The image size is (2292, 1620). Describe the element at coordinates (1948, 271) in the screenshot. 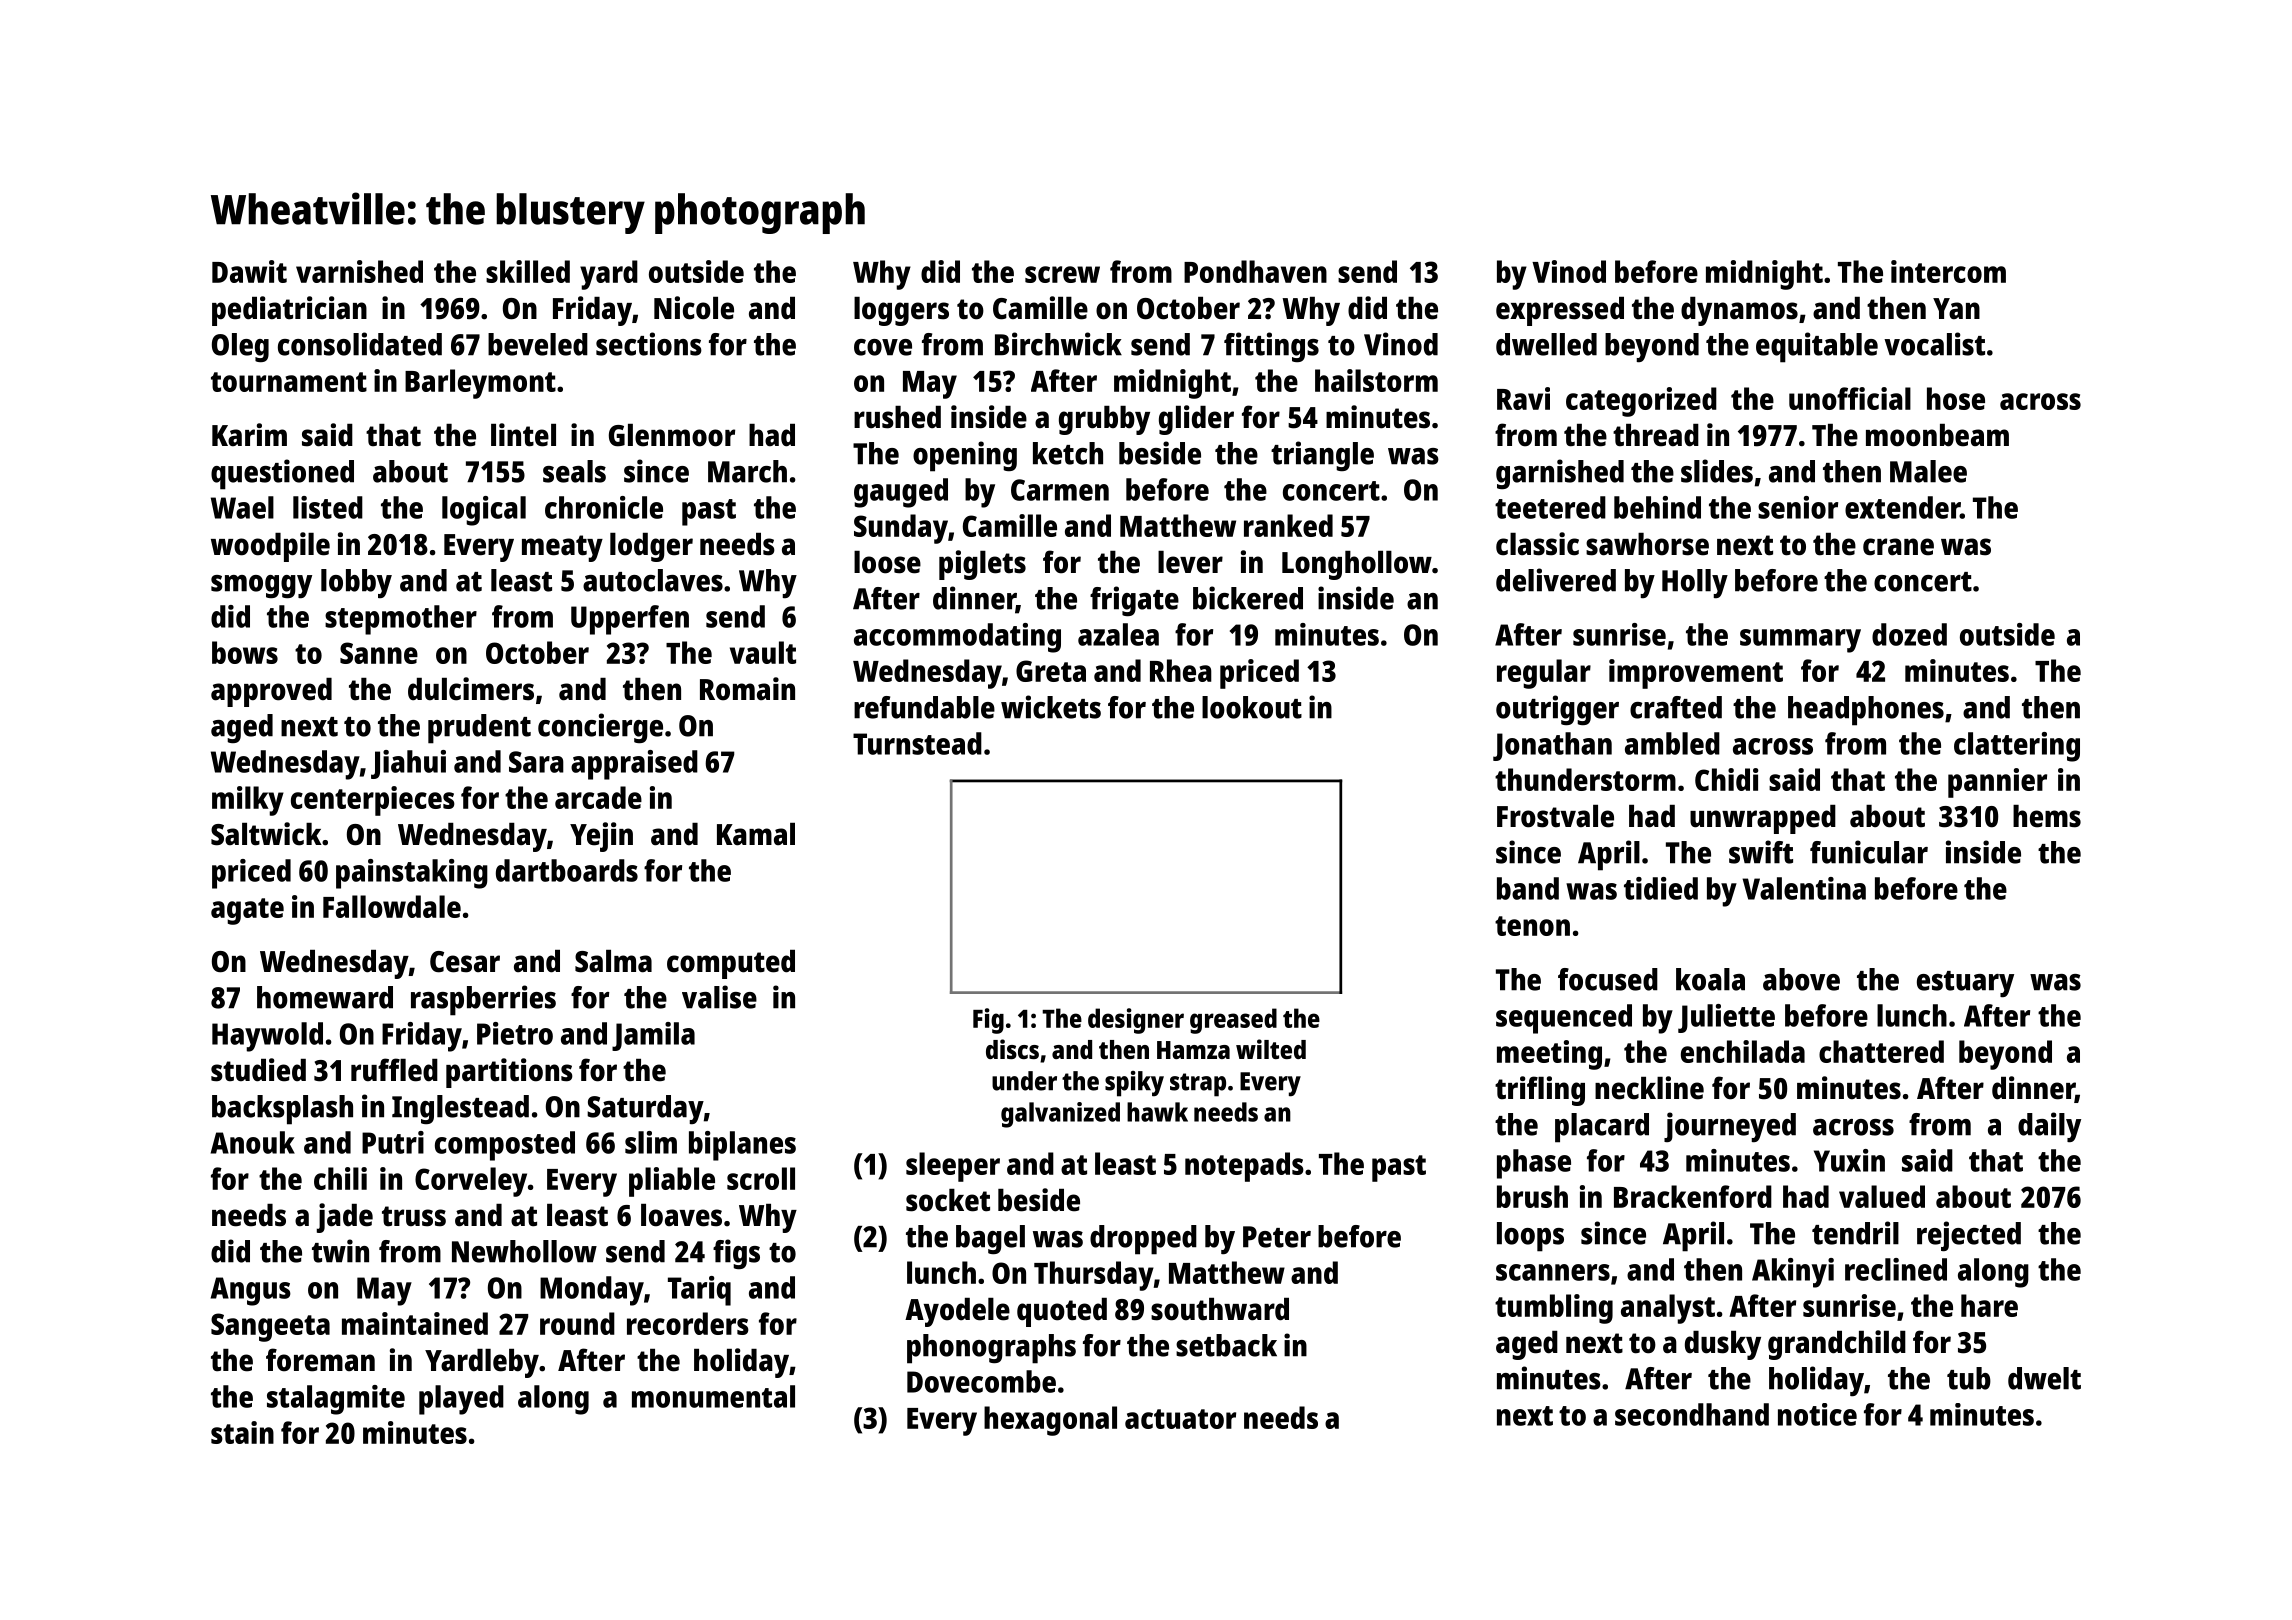

I see `intercom` at that location.
